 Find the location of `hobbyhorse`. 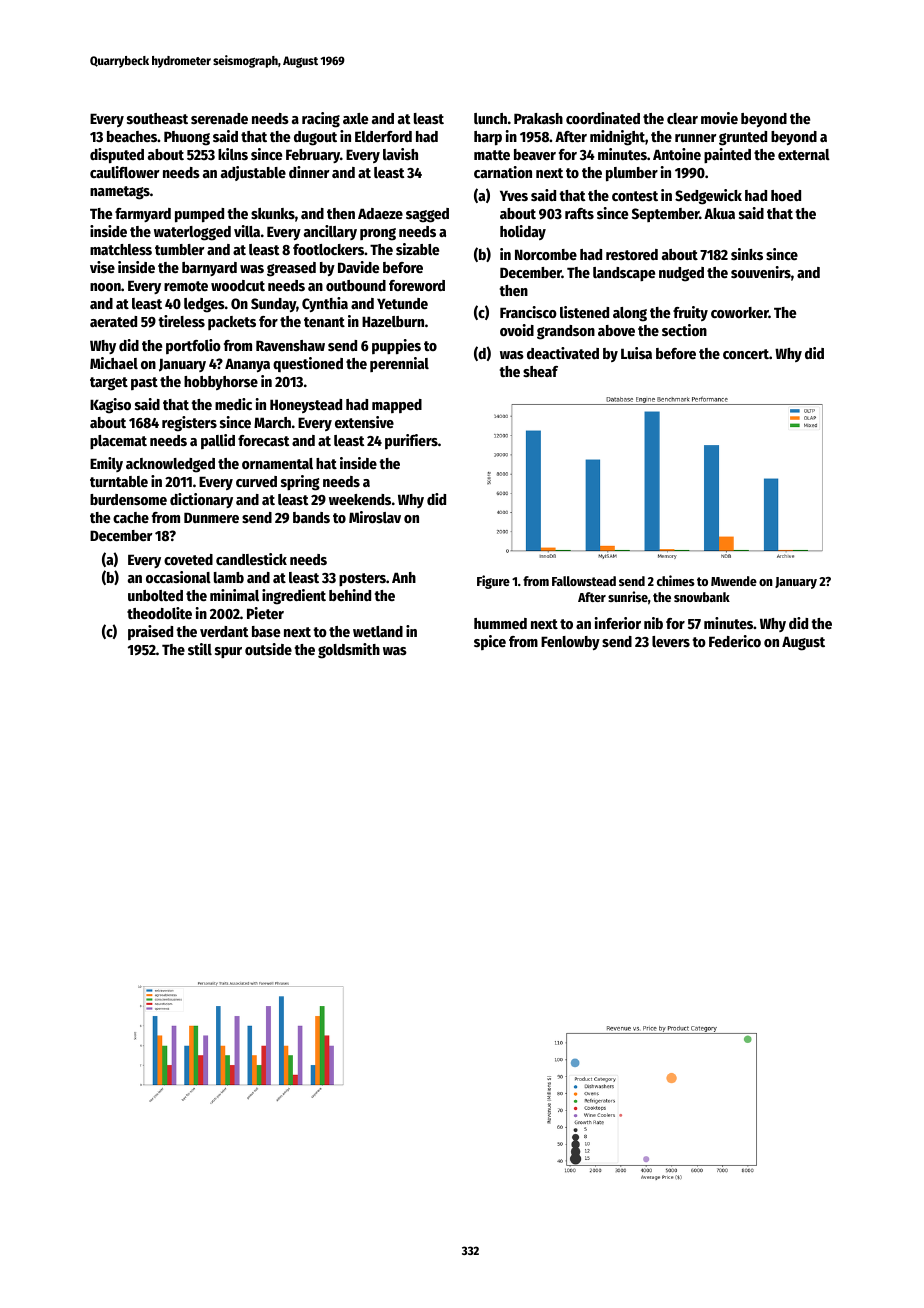

hobbyhorse is located at coordinates (221, 383).
